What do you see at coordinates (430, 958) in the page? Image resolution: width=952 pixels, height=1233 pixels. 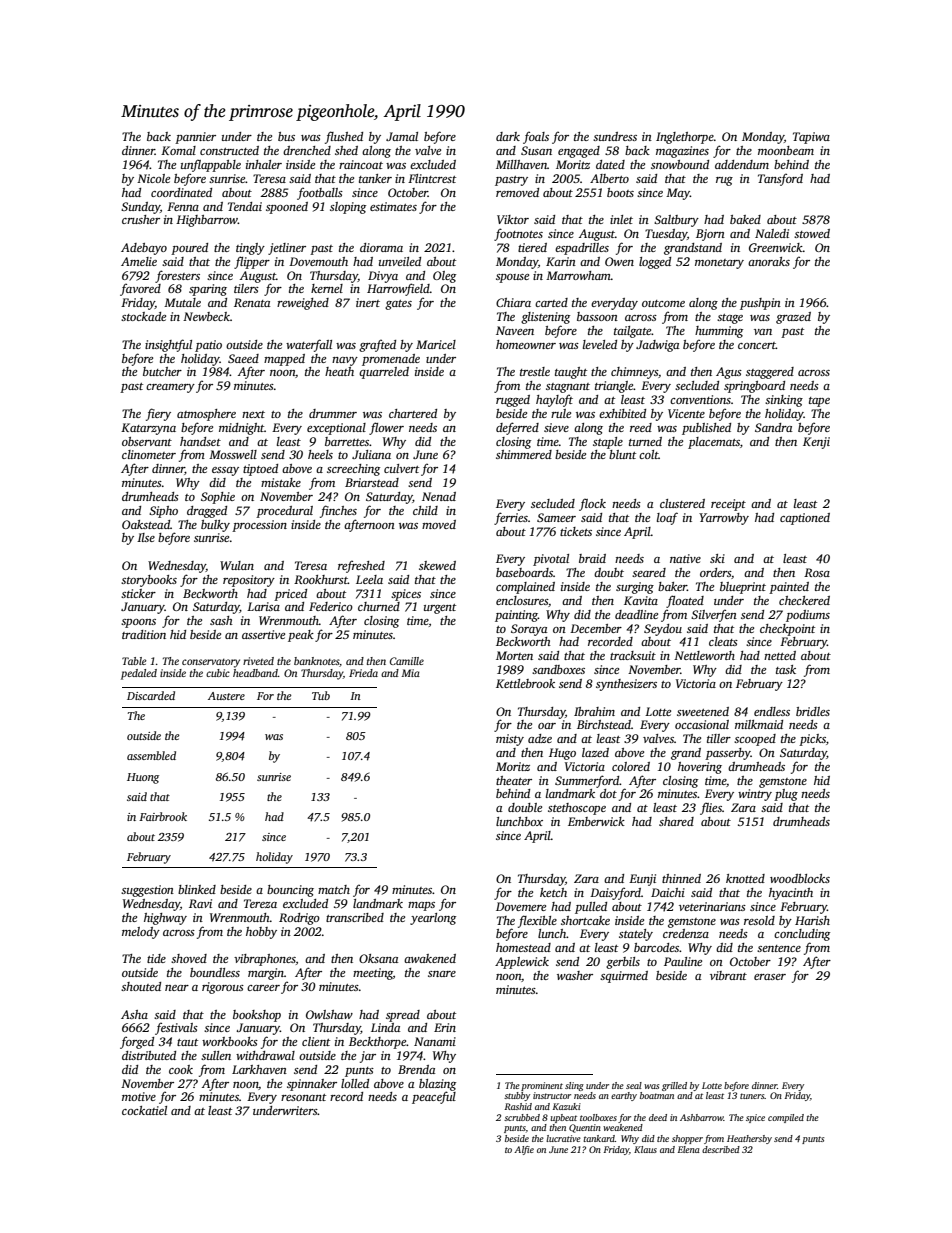 I see `awakened` at bounding box center [430, 958].
